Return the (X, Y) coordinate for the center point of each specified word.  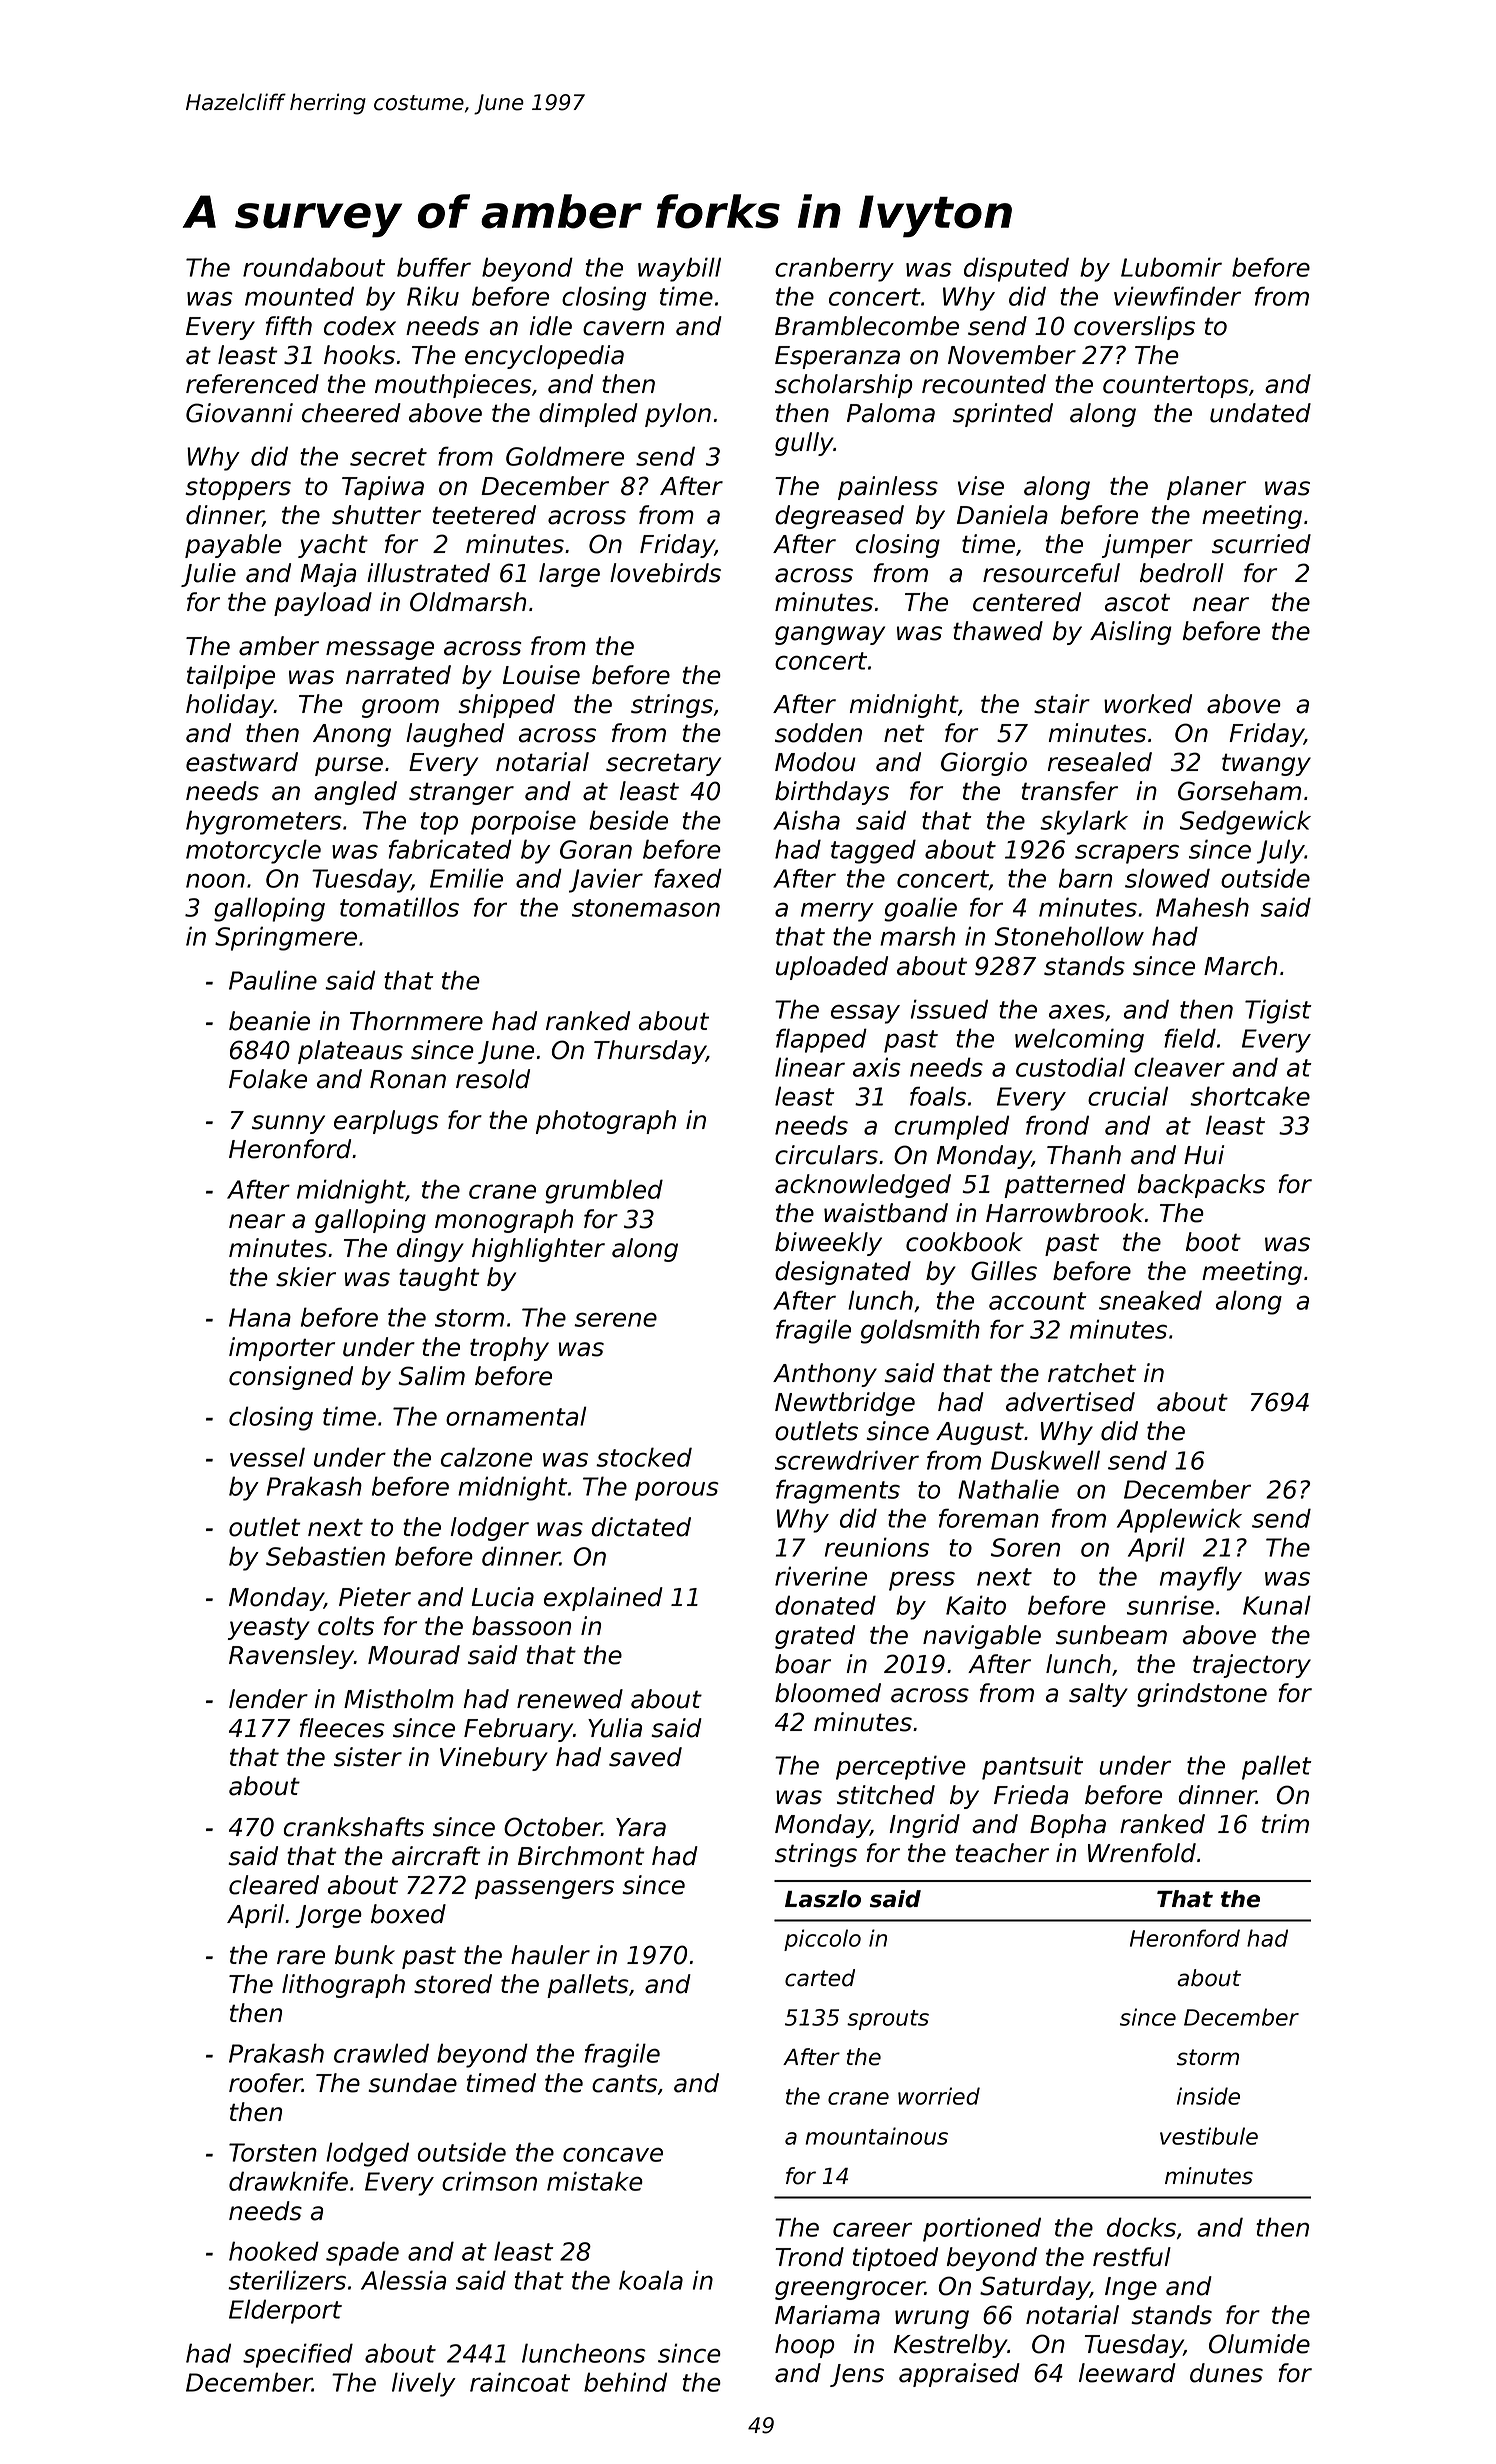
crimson (489, 2181)
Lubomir (1171, 267)
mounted (299, 296)
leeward (1127, 2373)
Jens (857, 2375)
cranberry (834, 269)
